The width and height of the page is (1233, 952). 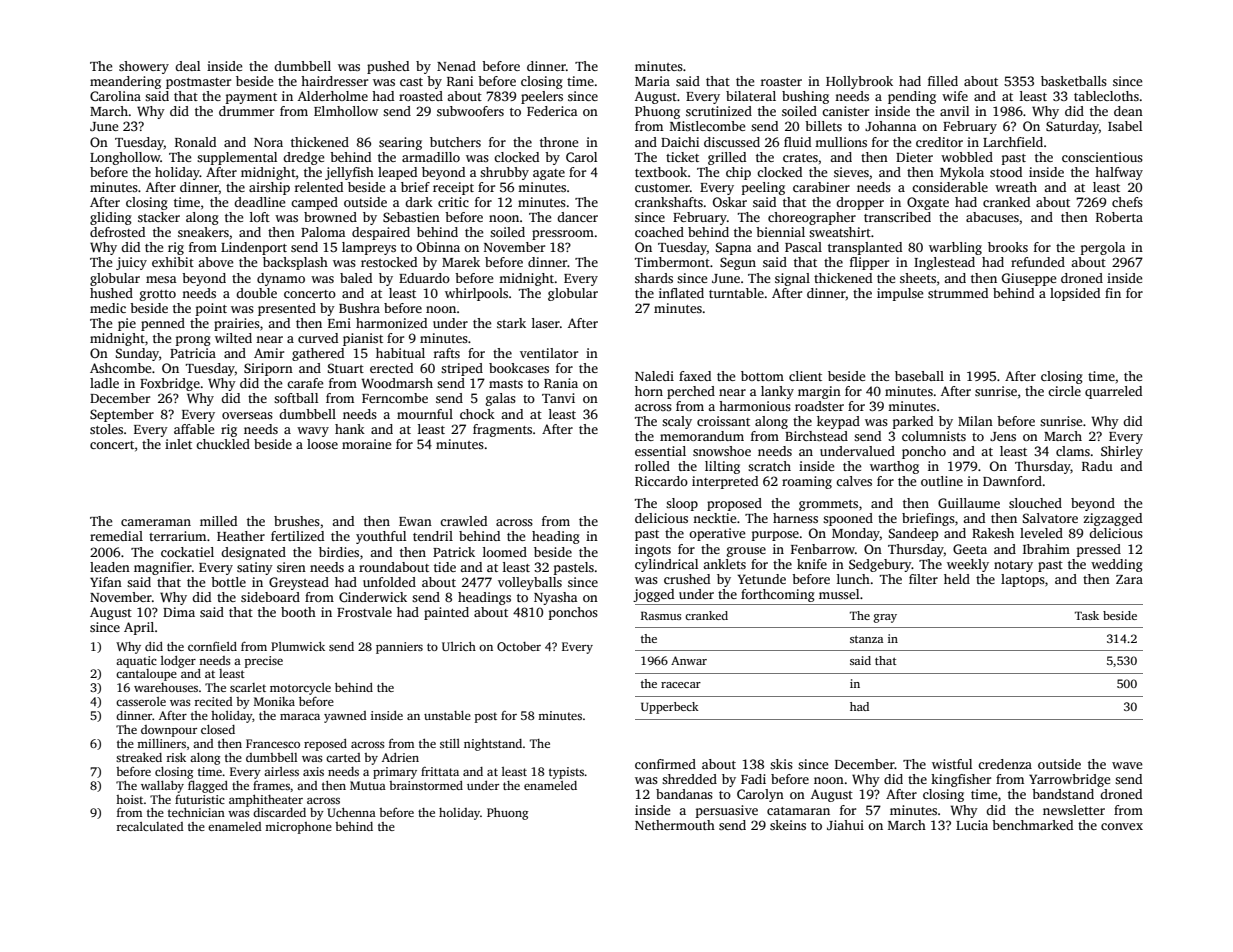 What do you see at coordinates (1127, 765) in the page?
I see `wave` at bounding box center [1127, 765].
